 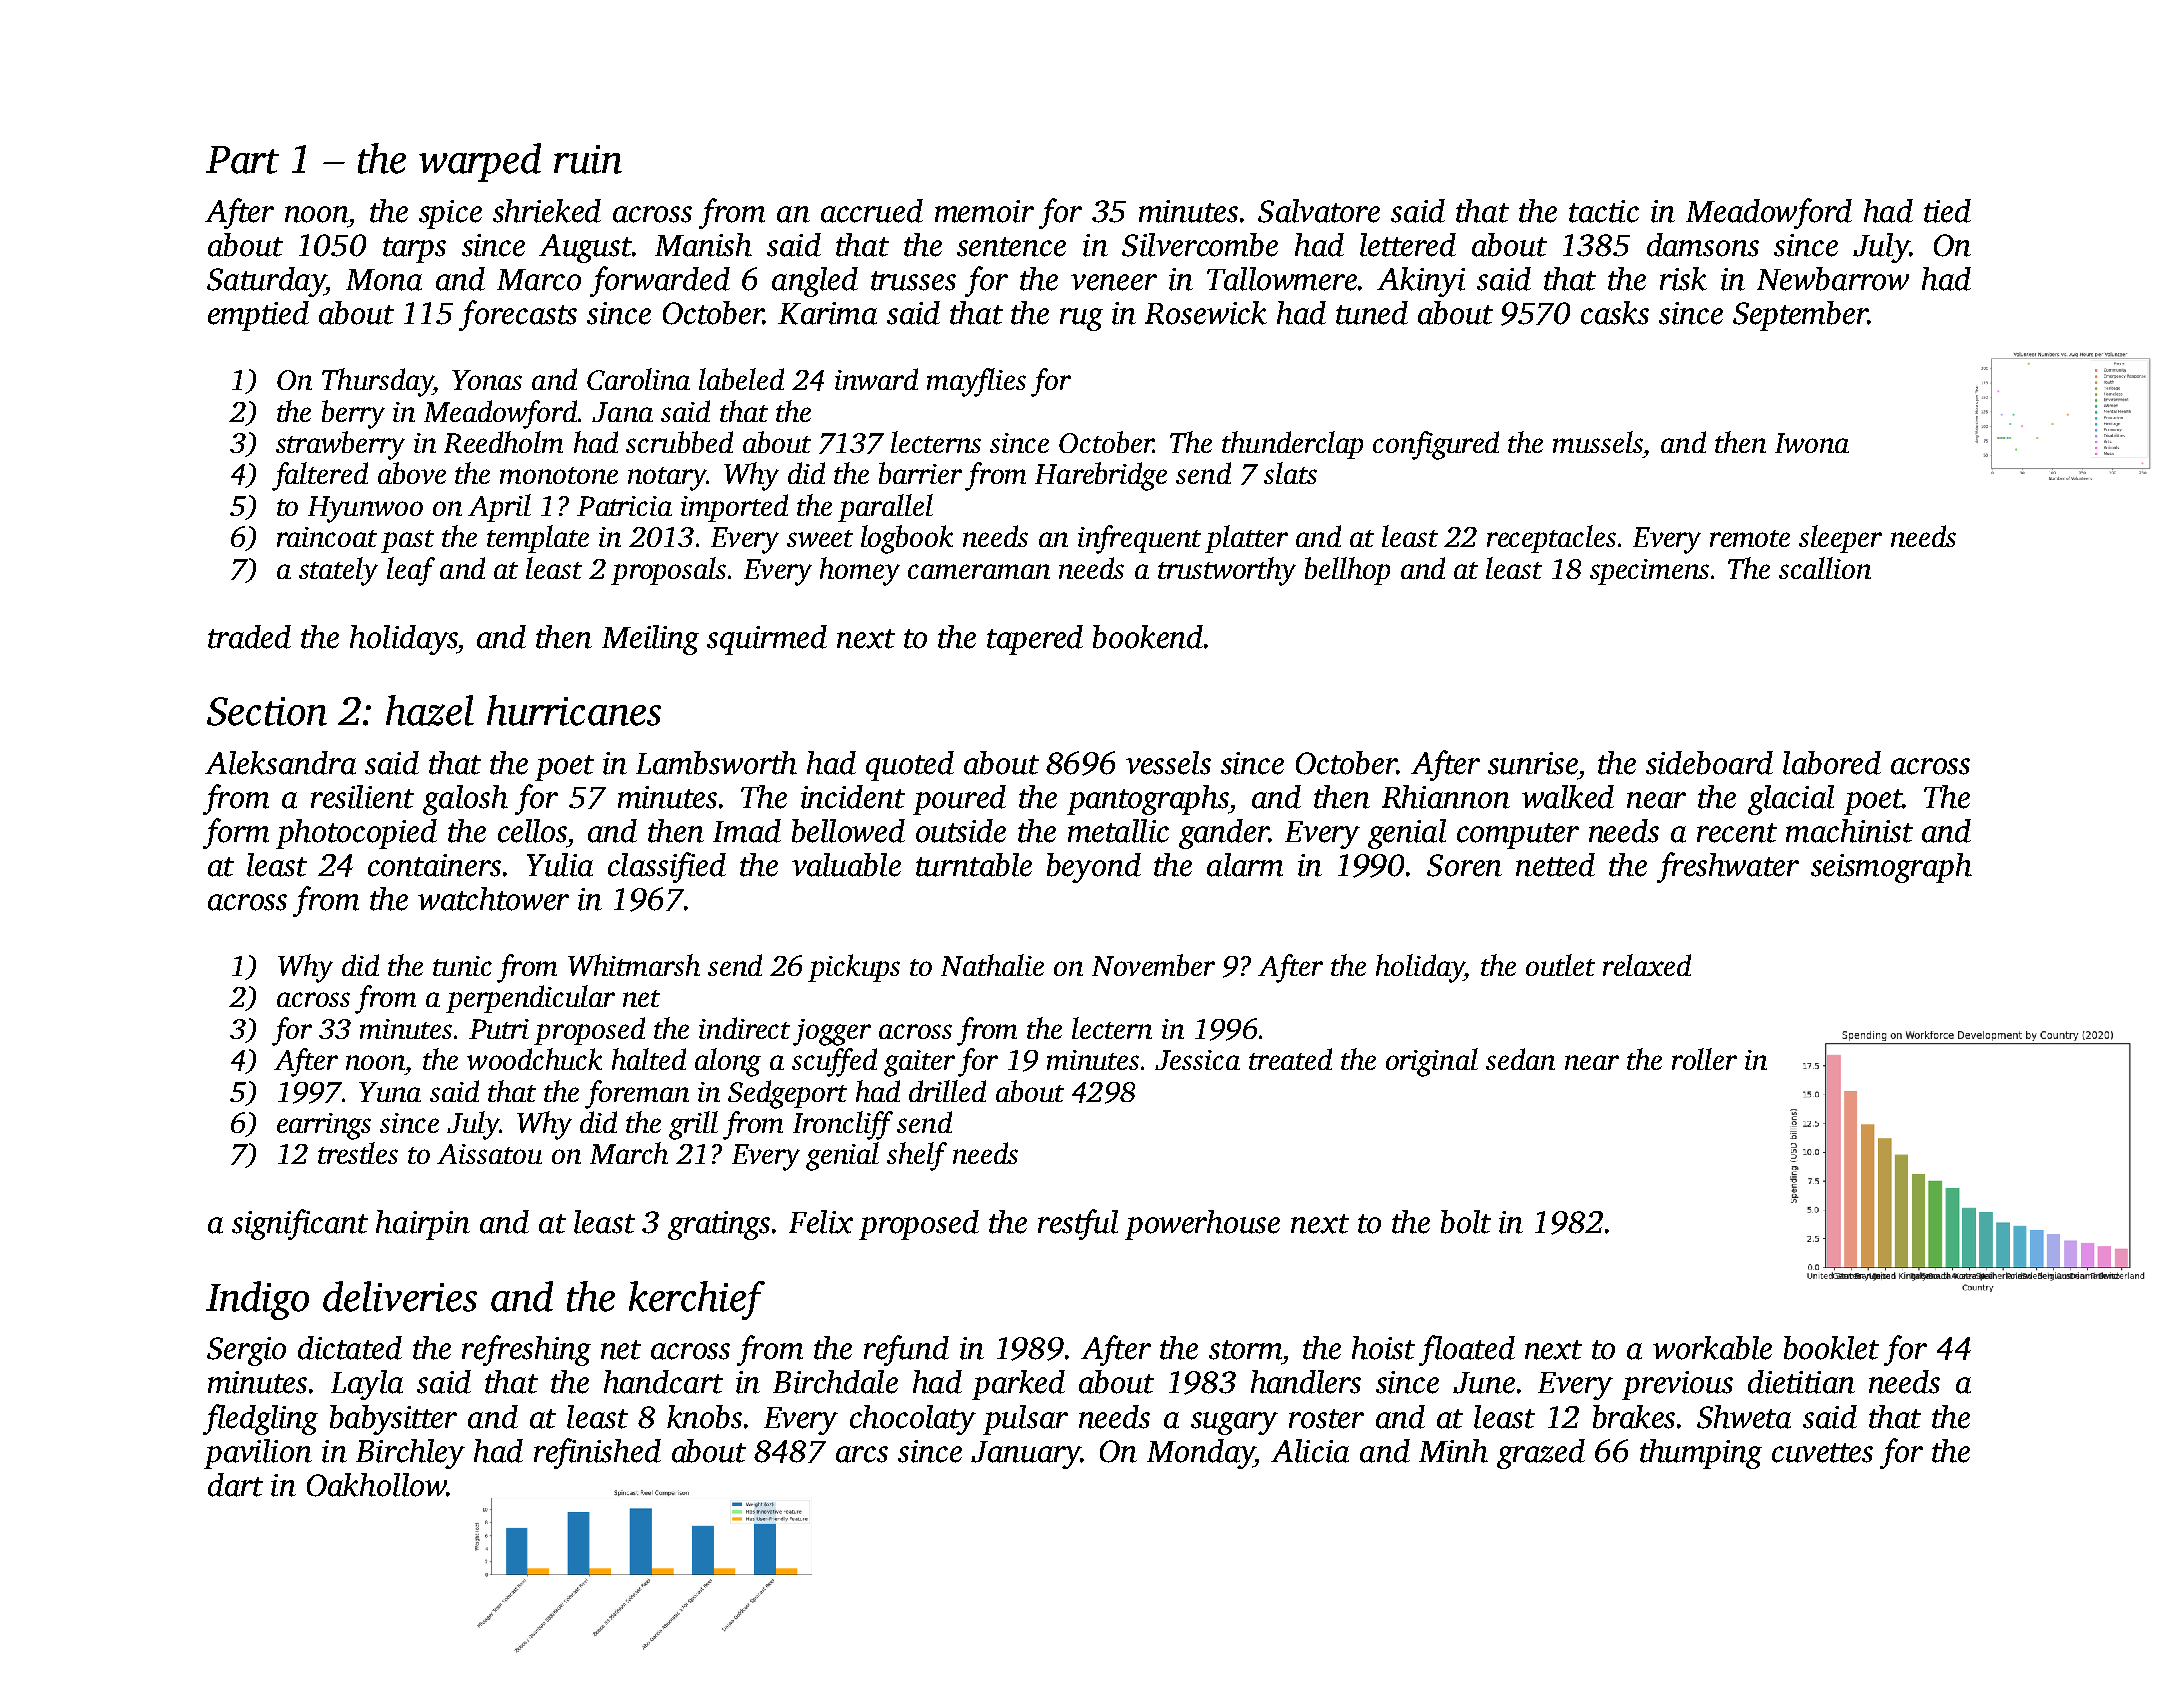 What do you see at coordinates (862, 1454) in the image?
I see `arcs` at bounding box center [862, 1454].
